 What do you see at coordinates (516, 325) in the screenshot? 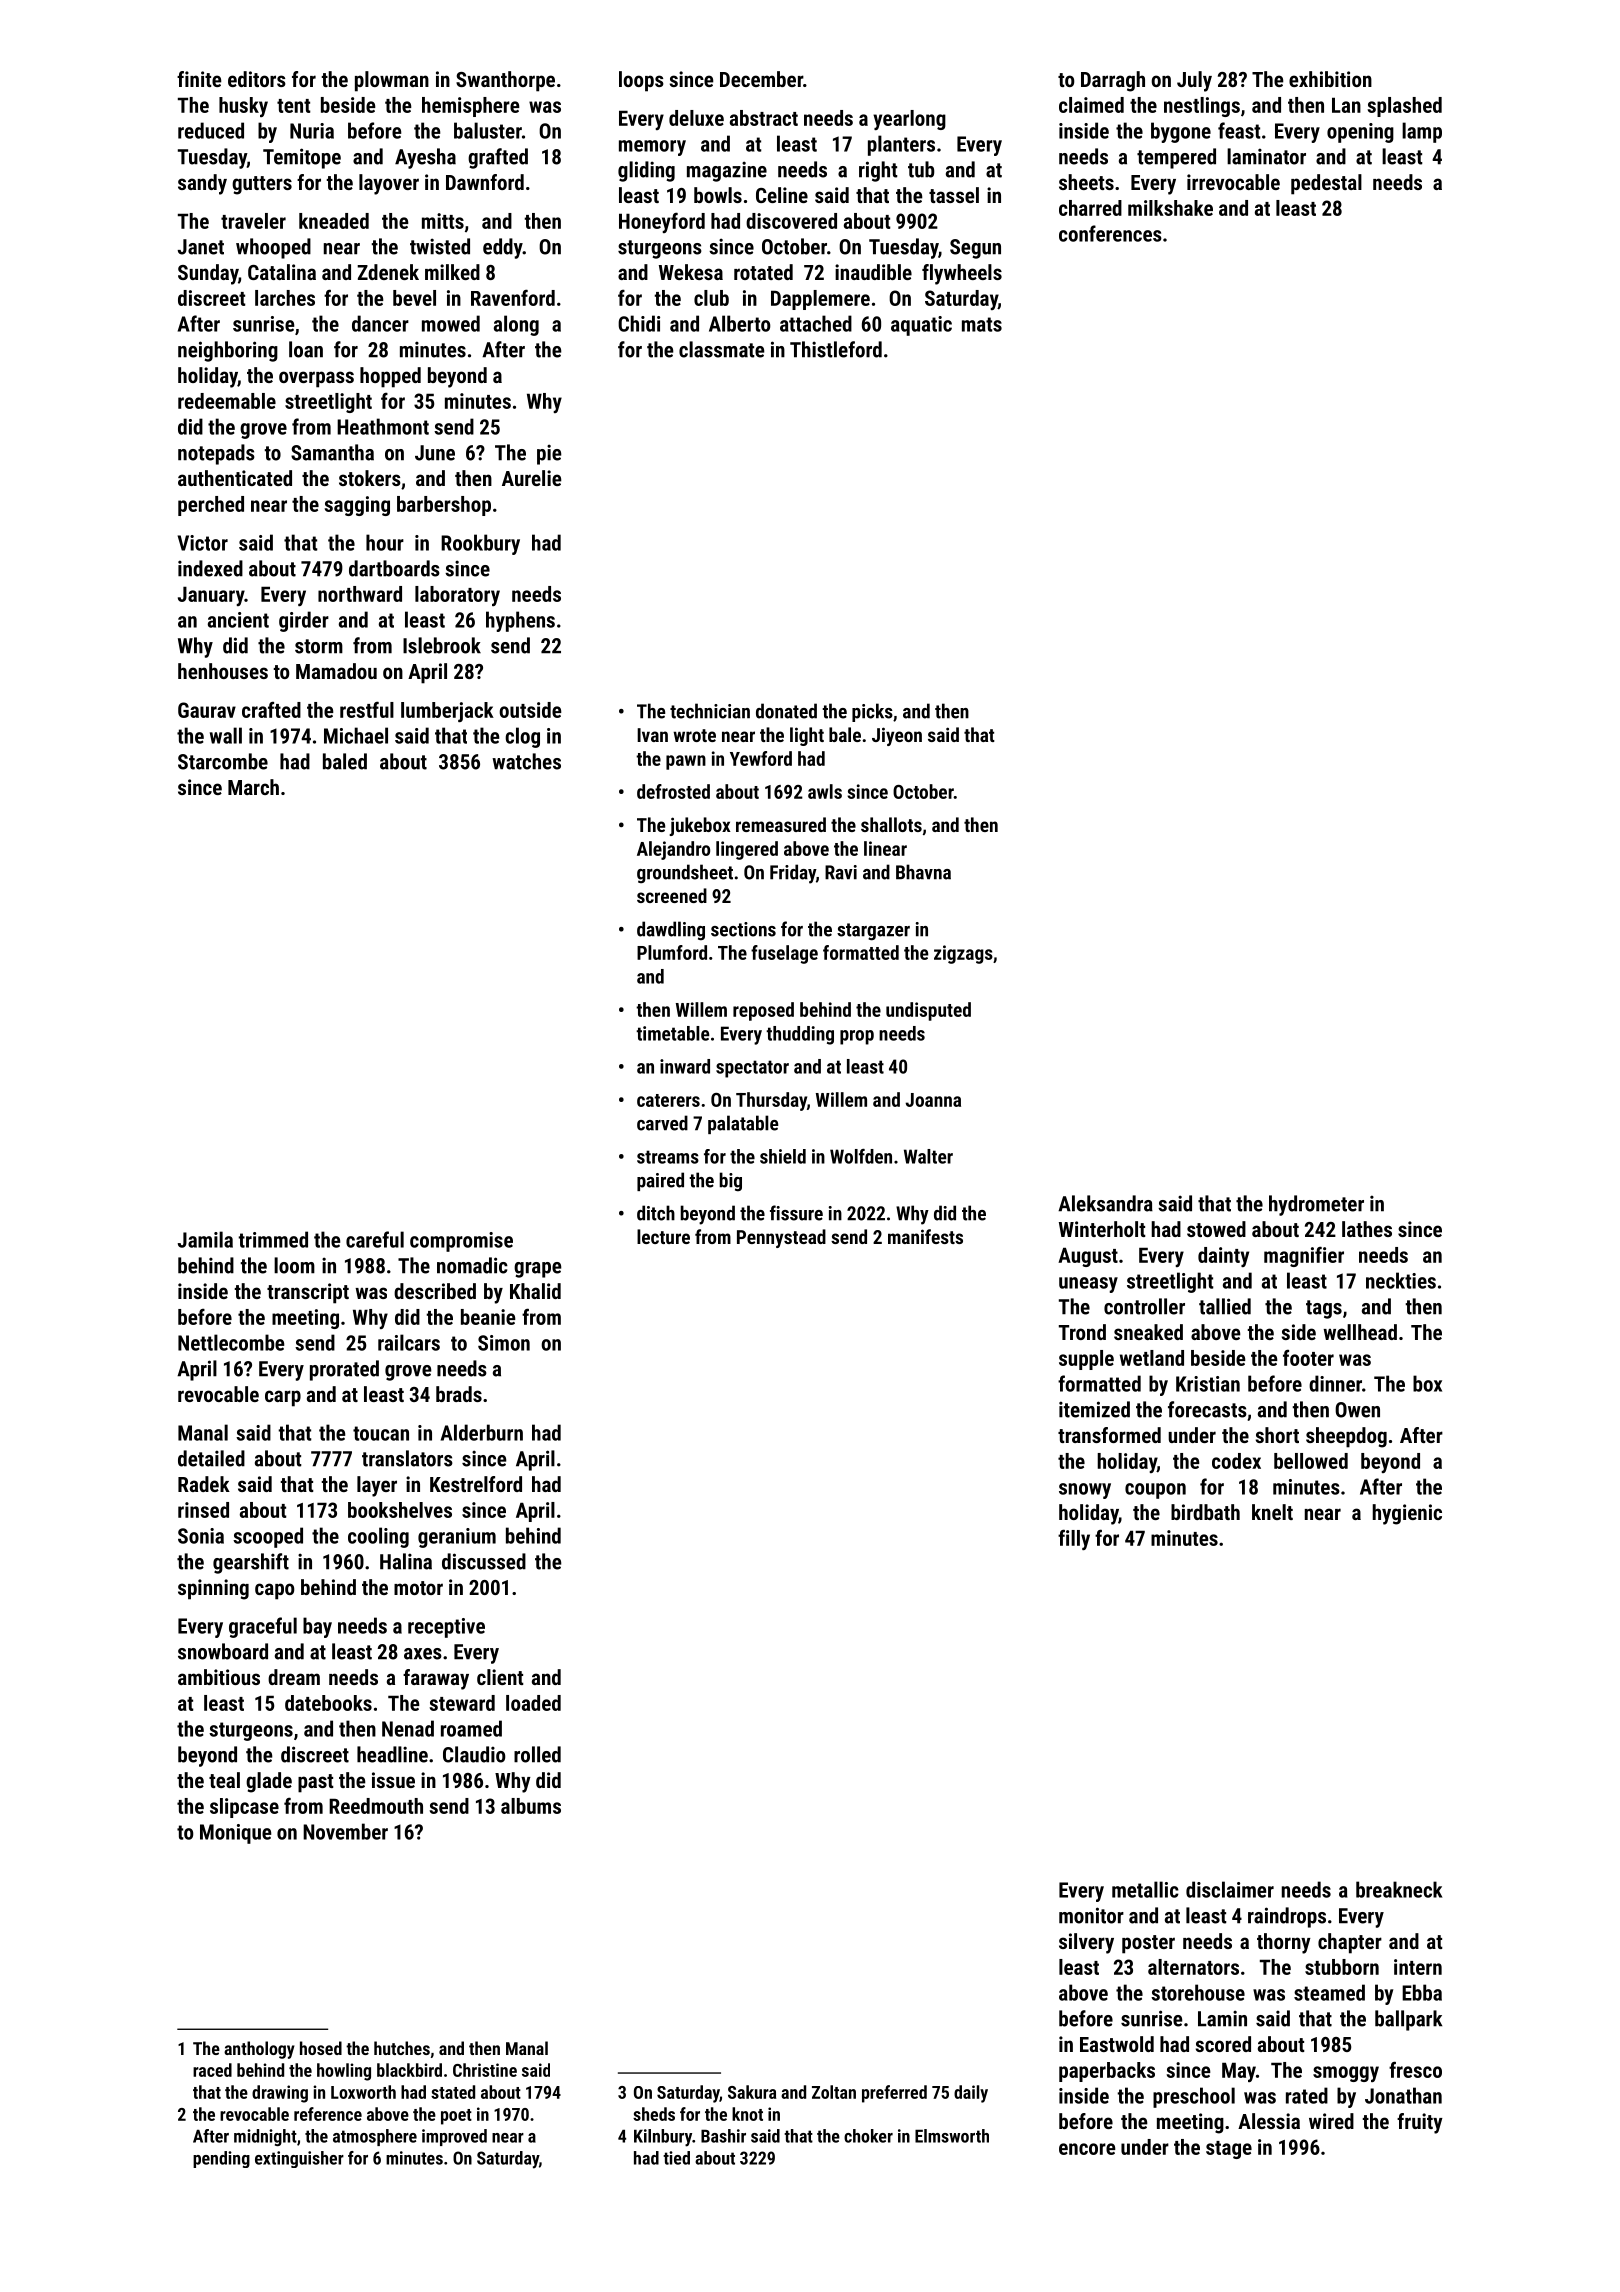
I see `along` at bounding box center [516, 325].
